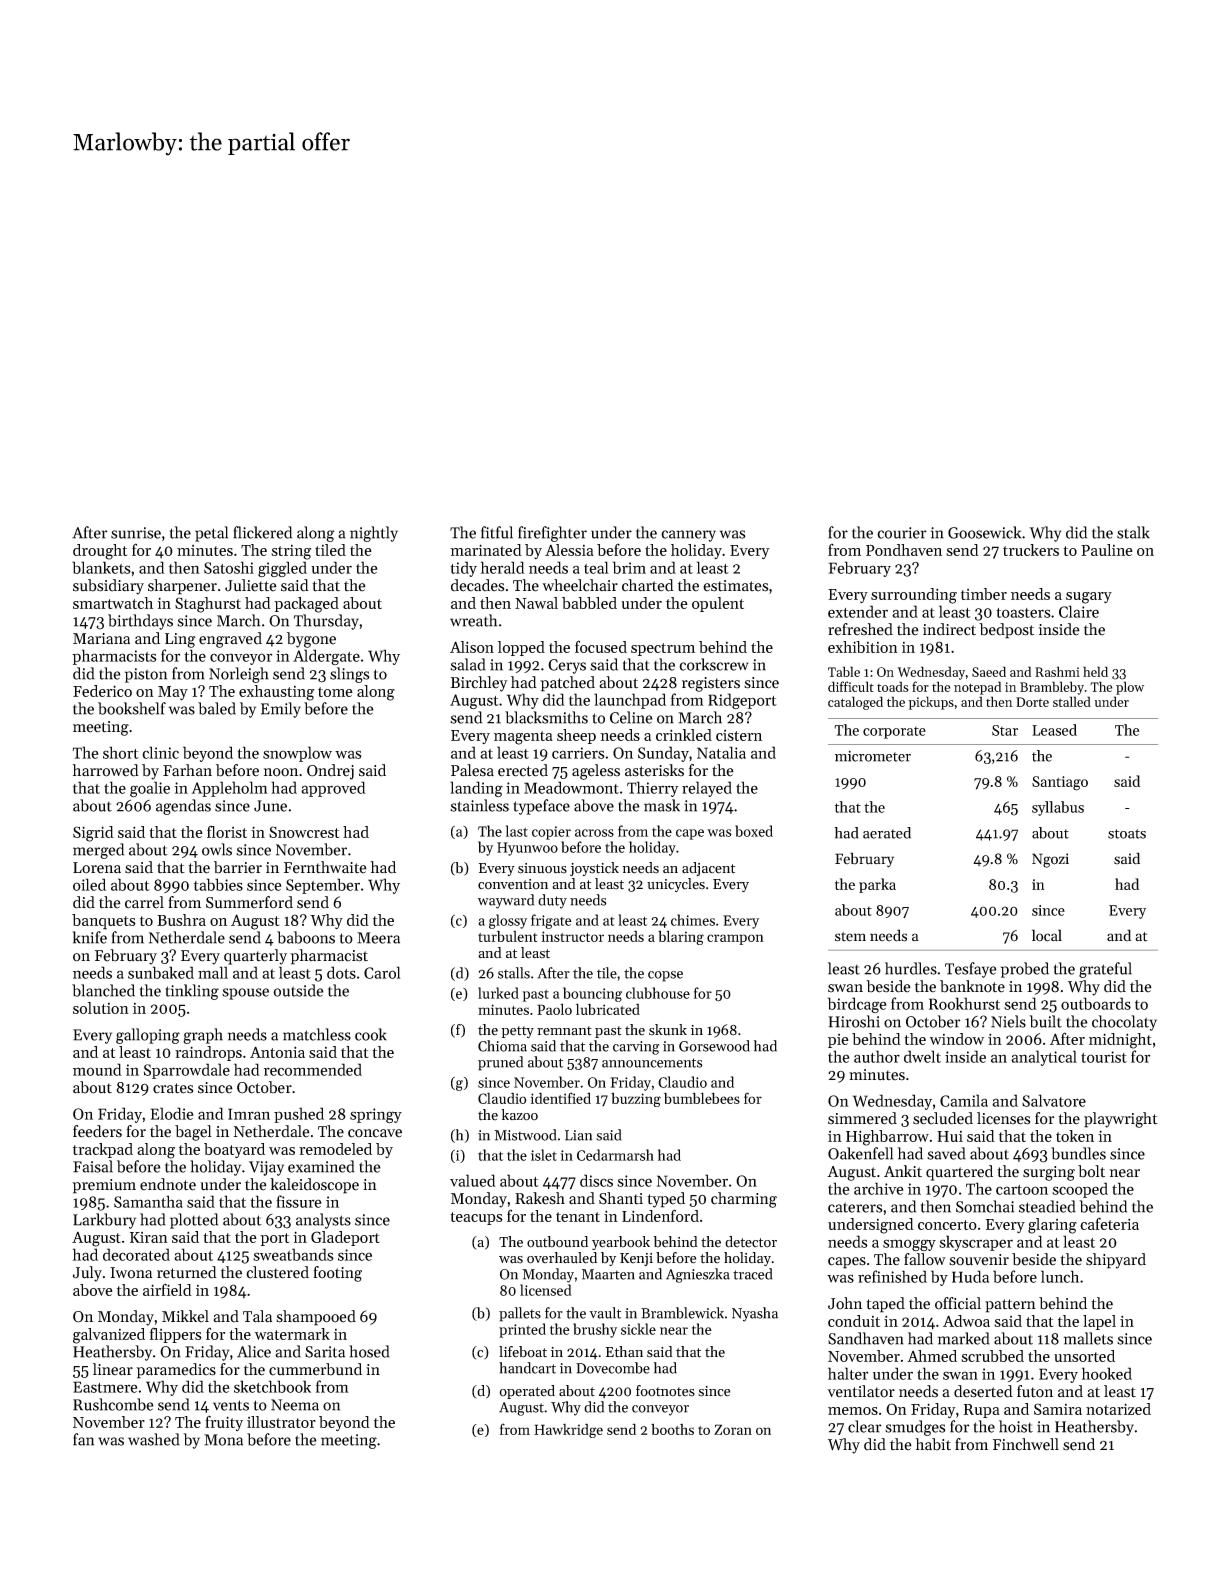  What do you see at coordinates (562, 1258) in the page?
I see `overhauled` at bounding box center [562, 1258].
